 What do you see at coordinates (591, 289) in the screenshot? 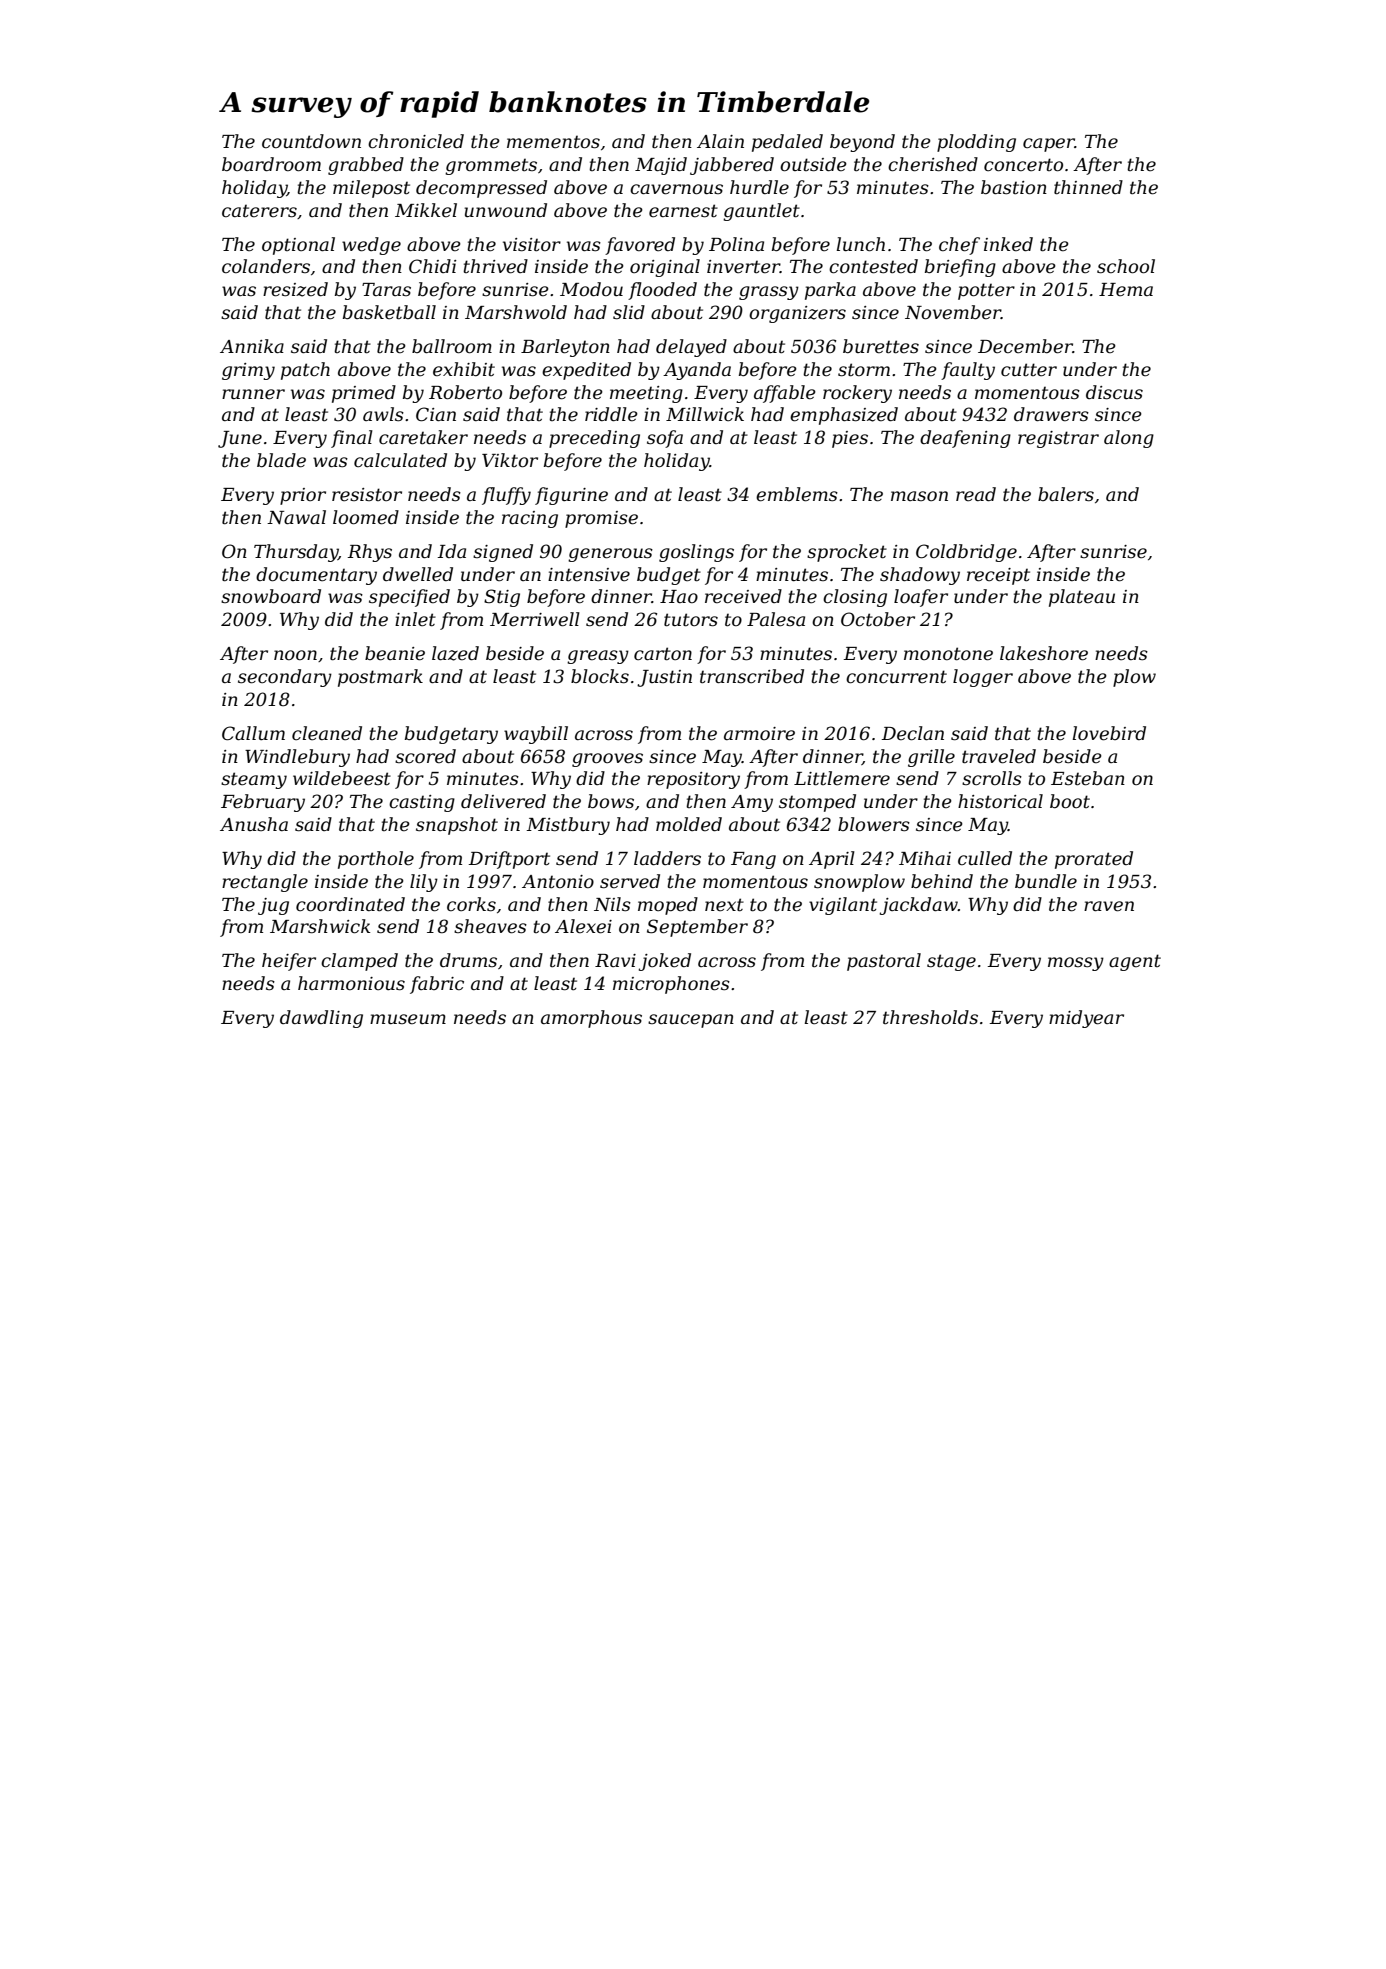
I see `Modou` at bounding box center [591, 289].
